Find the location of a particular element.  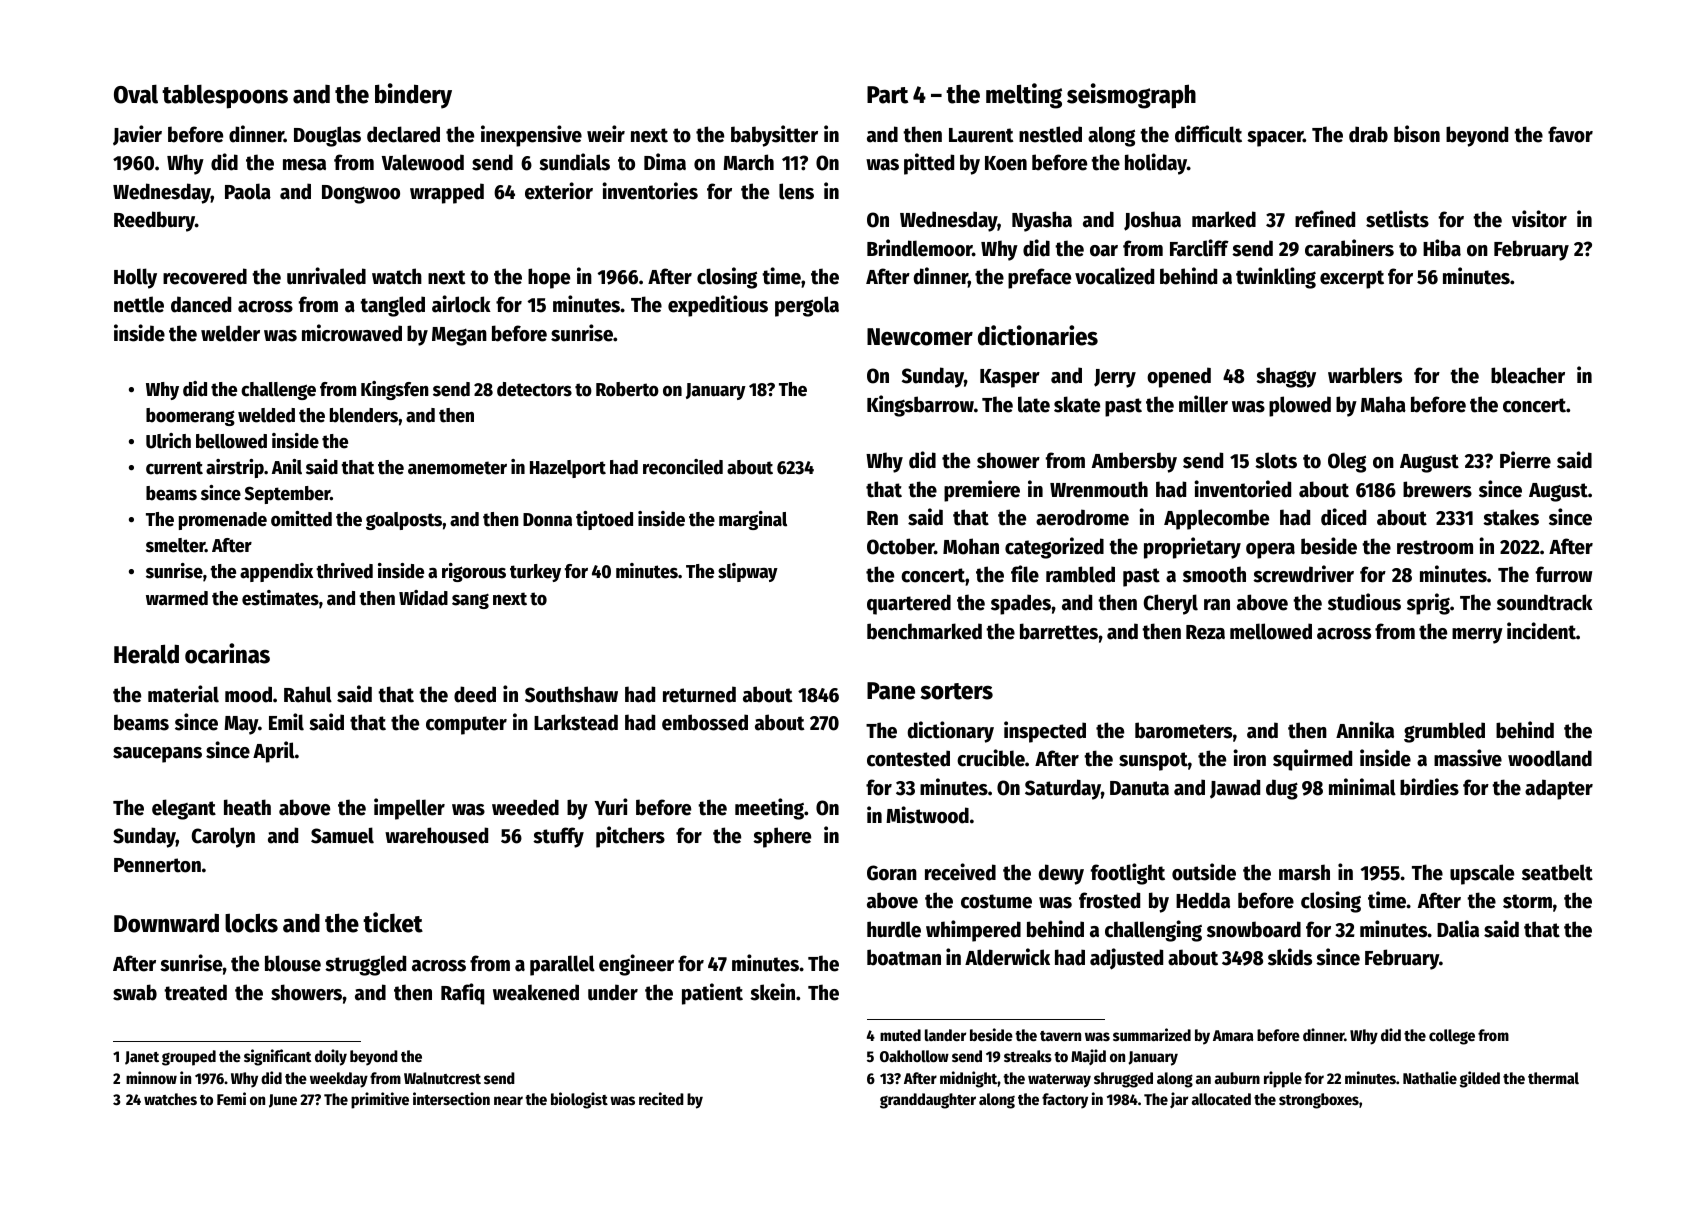

Oval is located at coordinates (136, 94).
